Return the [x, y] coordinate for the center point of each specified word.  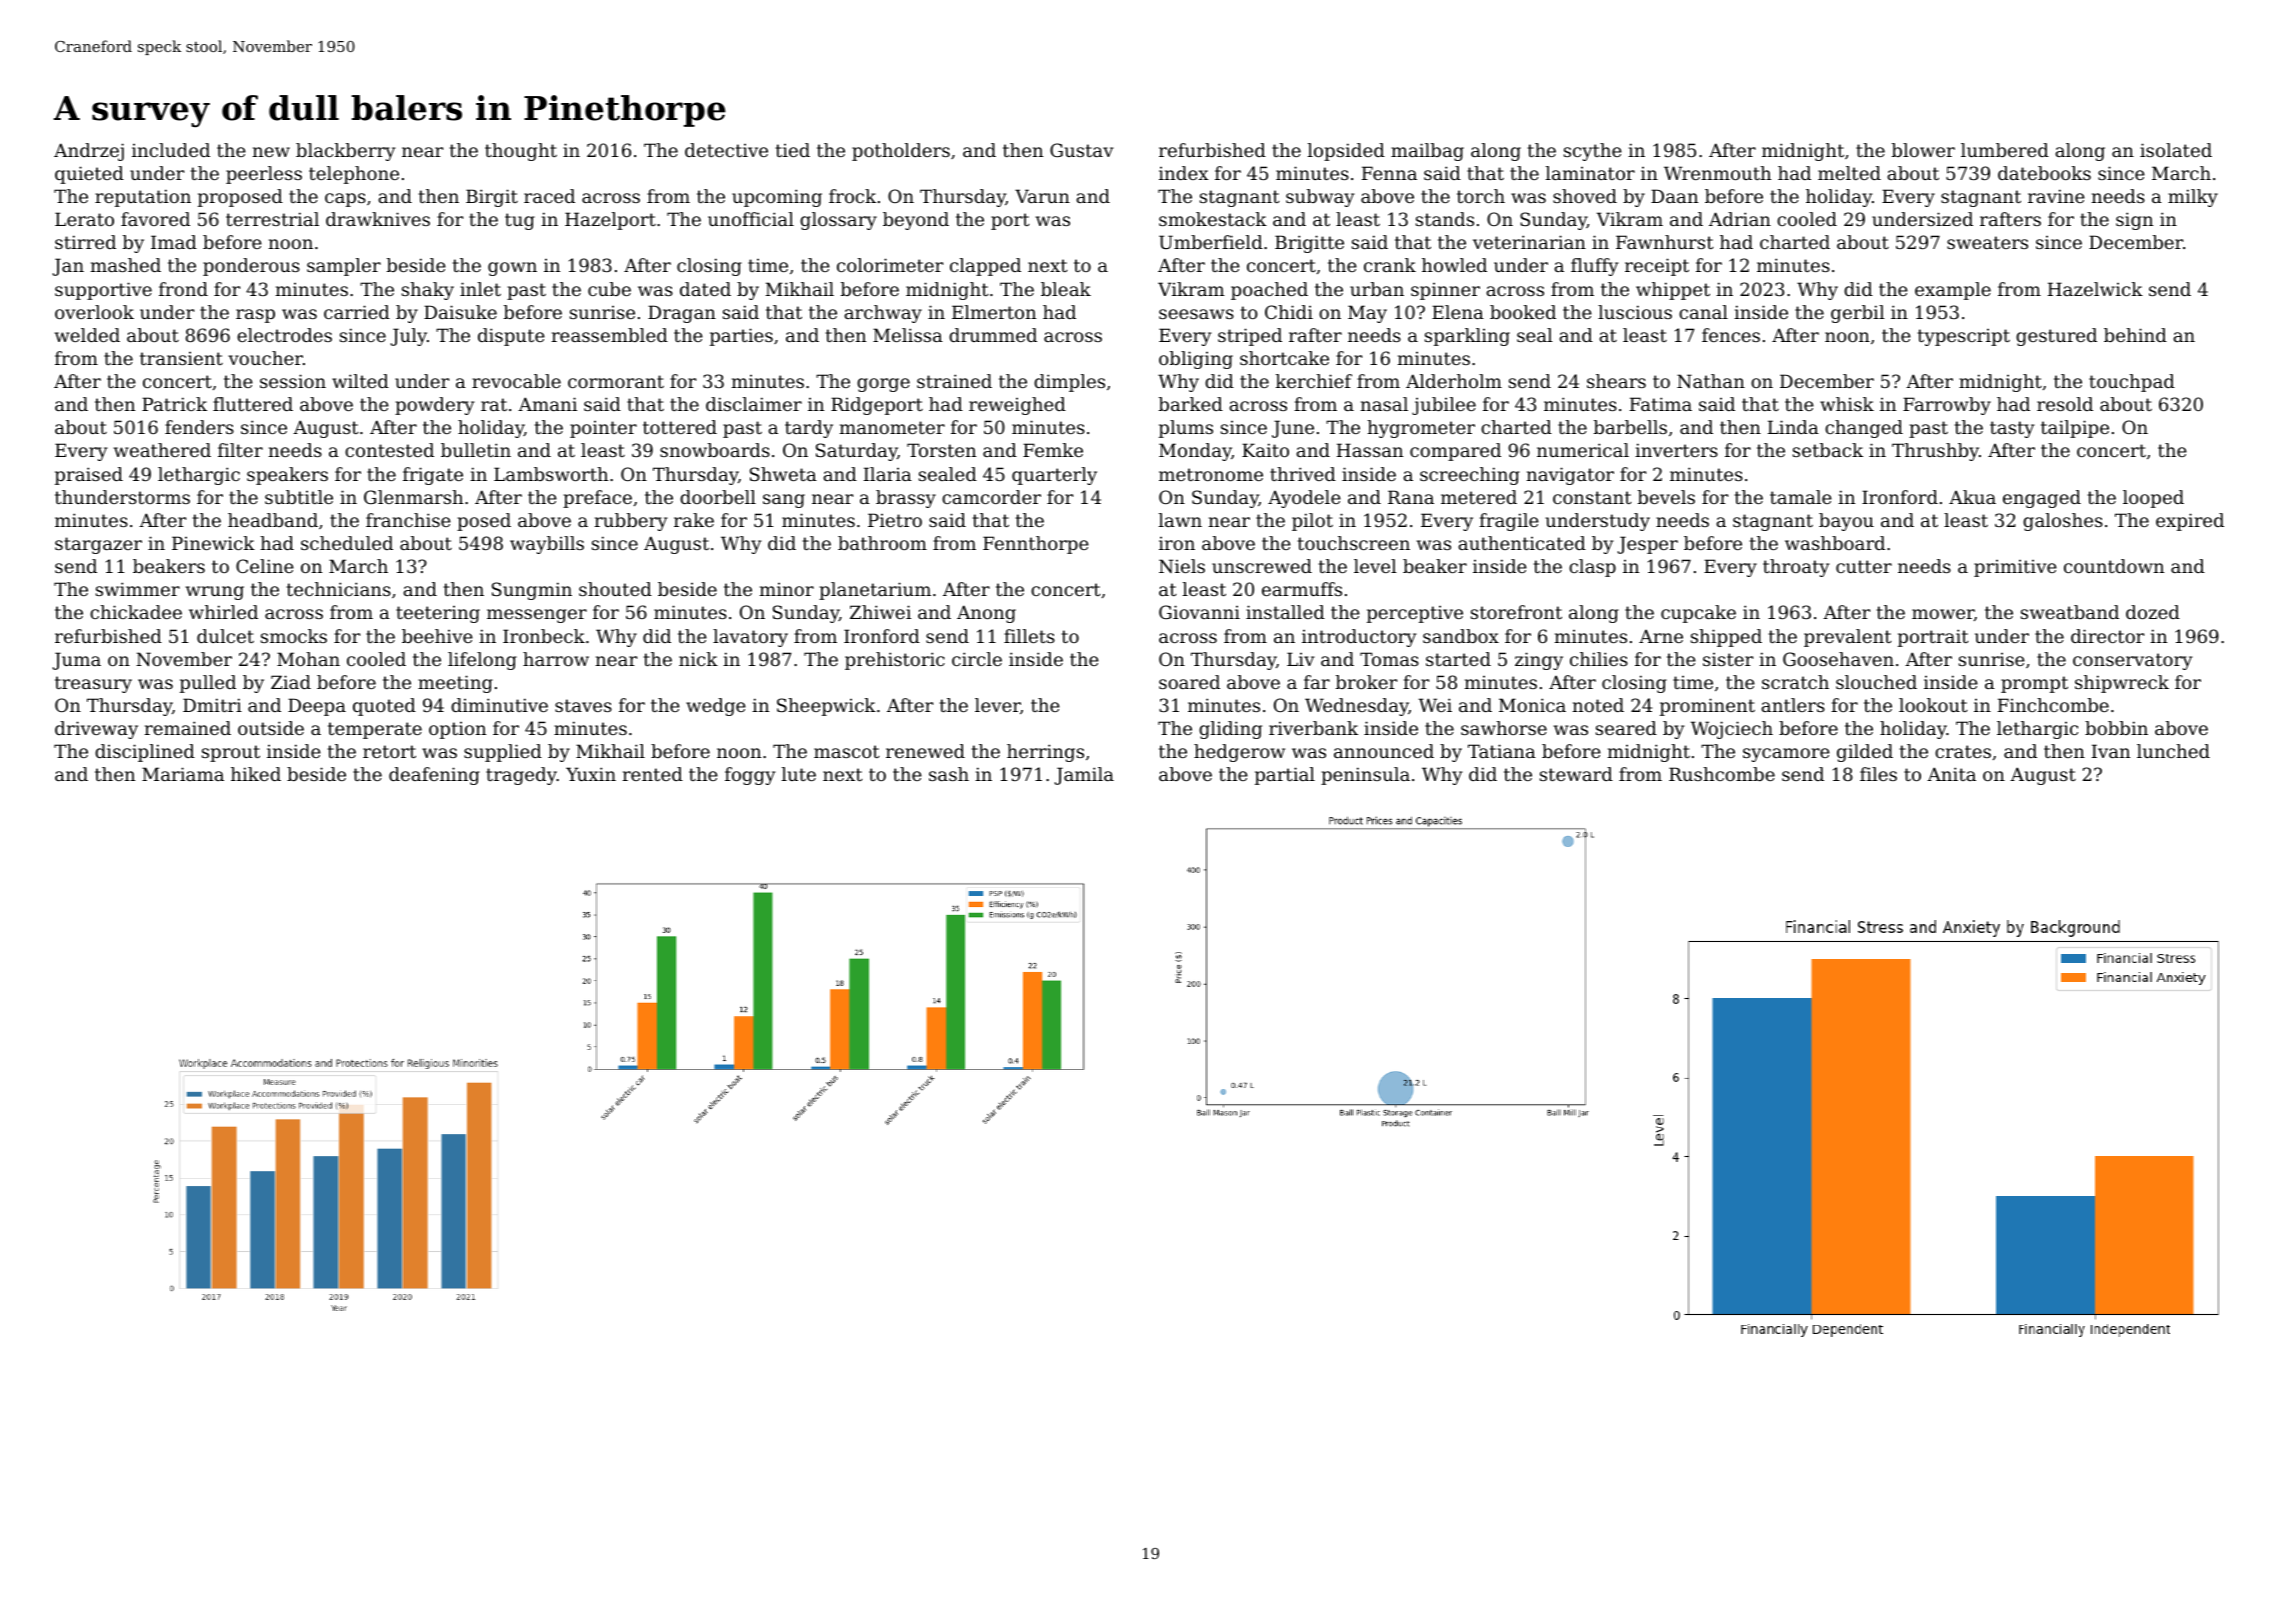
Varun [1042, 196]
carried [357, 312]
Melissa [908, 335]
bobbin [2116, 728]
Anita [1951, 774]
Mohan [308, 659]
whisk [1847, 404]
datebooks [2044, 173]
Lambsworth [551, 474]
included [171, 150]
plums [1186, 429]
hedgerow [1239, 753]
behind [2135, 335]
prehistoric [895, 661]
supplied [503, 753]
